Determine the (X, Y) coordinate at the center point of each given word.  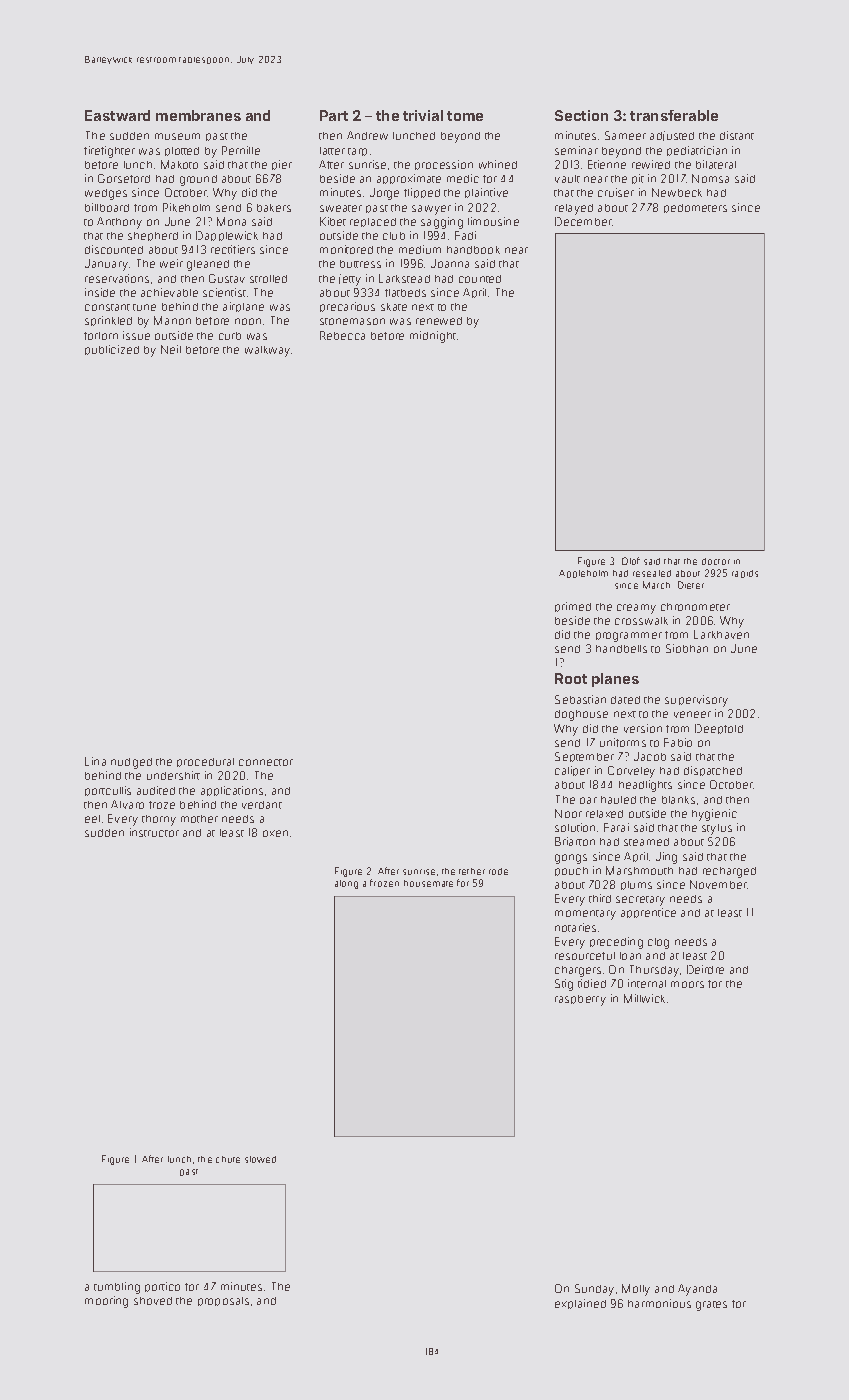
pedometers (695, 208)
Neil (171, 349)
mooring (106, 1302)
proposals (223, 1301)
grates (711, 1306)
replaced (373, 222)
